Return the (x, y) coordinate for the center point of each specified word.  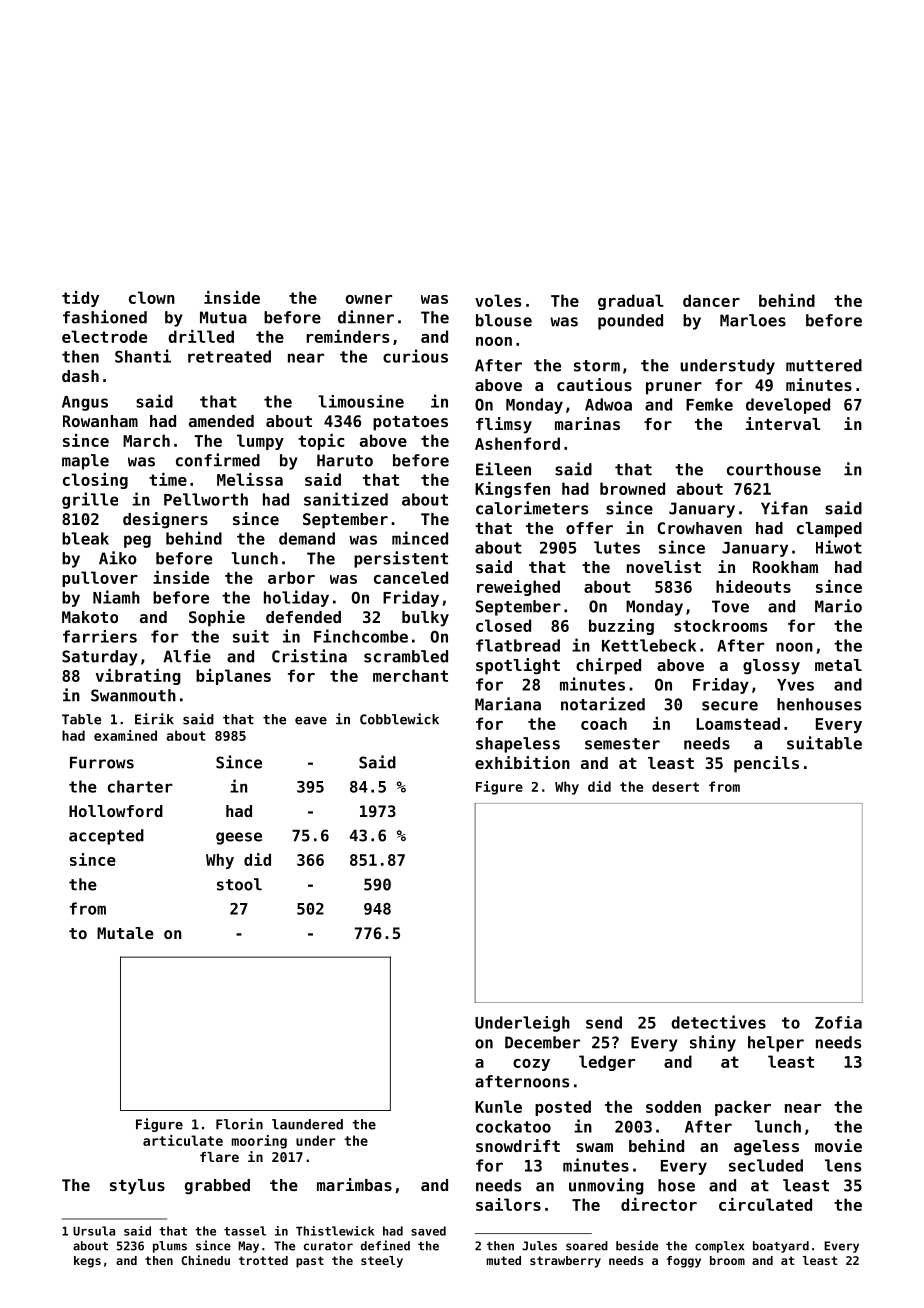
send (604, 1022)
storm (597, 366)
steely (382, 1262)
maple (85, 462)
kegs (87, 1262)
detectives (718, 1022)
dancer (711, 300)
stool (239, 884)
